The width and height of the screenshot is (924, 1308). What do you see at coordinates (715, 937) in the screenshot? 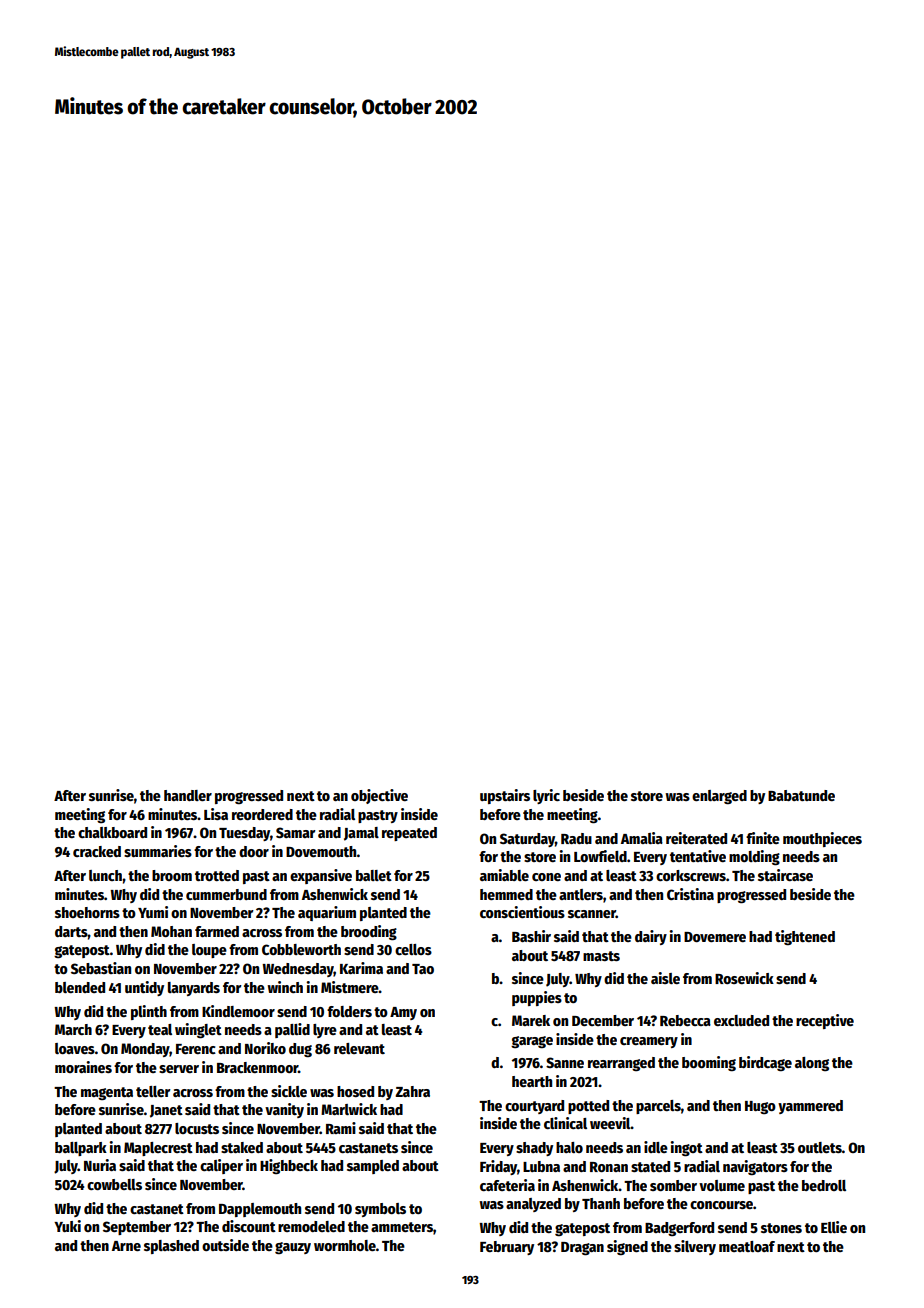
I see `Dovemere` at bounding box center [715, 937].
